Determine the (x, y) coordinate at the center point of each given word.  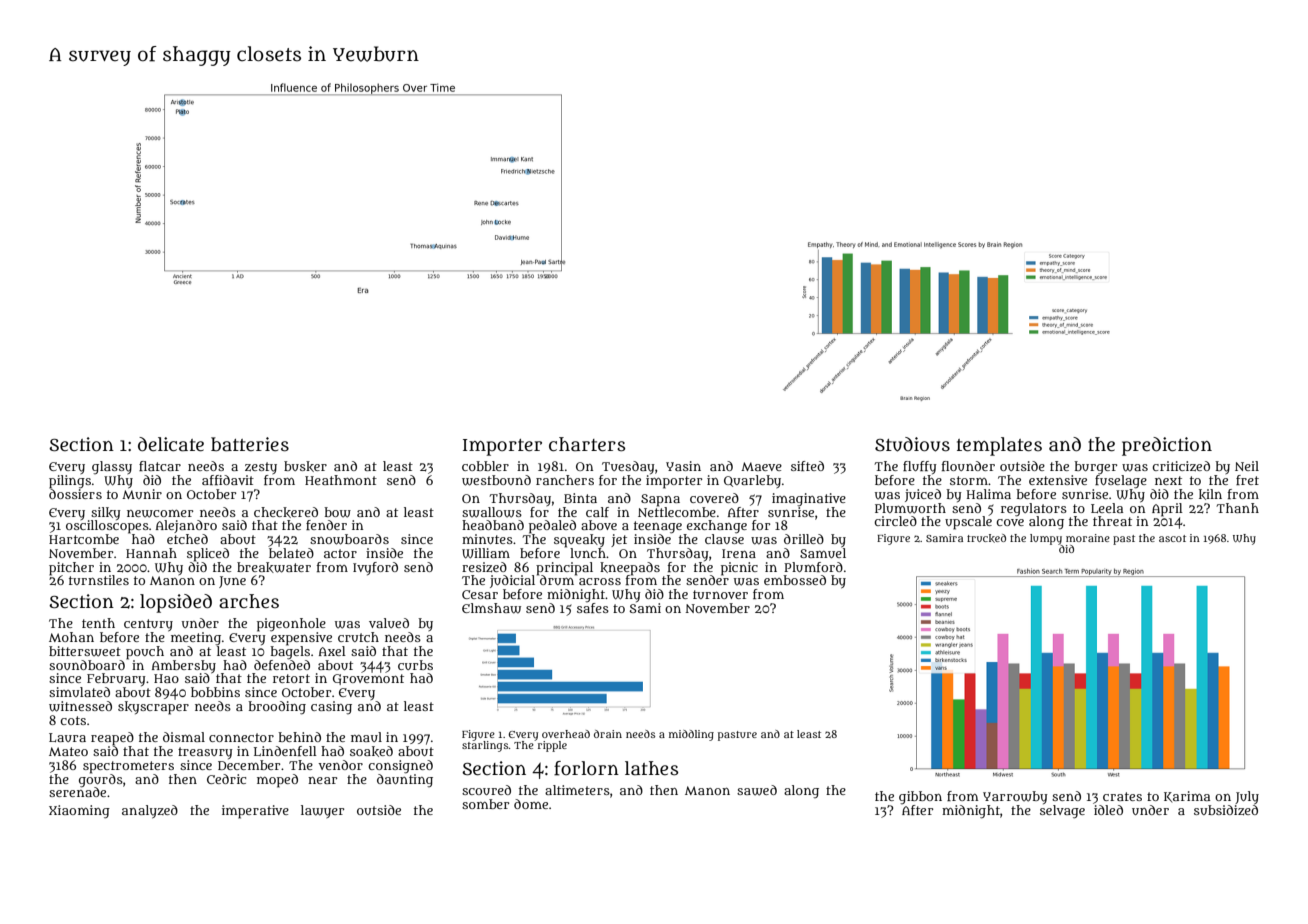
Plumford (813, 567)
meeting (196, 638)
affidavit (228, 480)
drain (608, 734)
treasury (205, 753)
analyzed (150, 812)
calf (597, 512)
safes (593, 608)
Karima (1187, 796)
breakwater (274, 567)
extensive (1058, 480)
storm (969, 480)
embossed (795, 580)
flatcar (160, 466)
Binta (580, 498)
